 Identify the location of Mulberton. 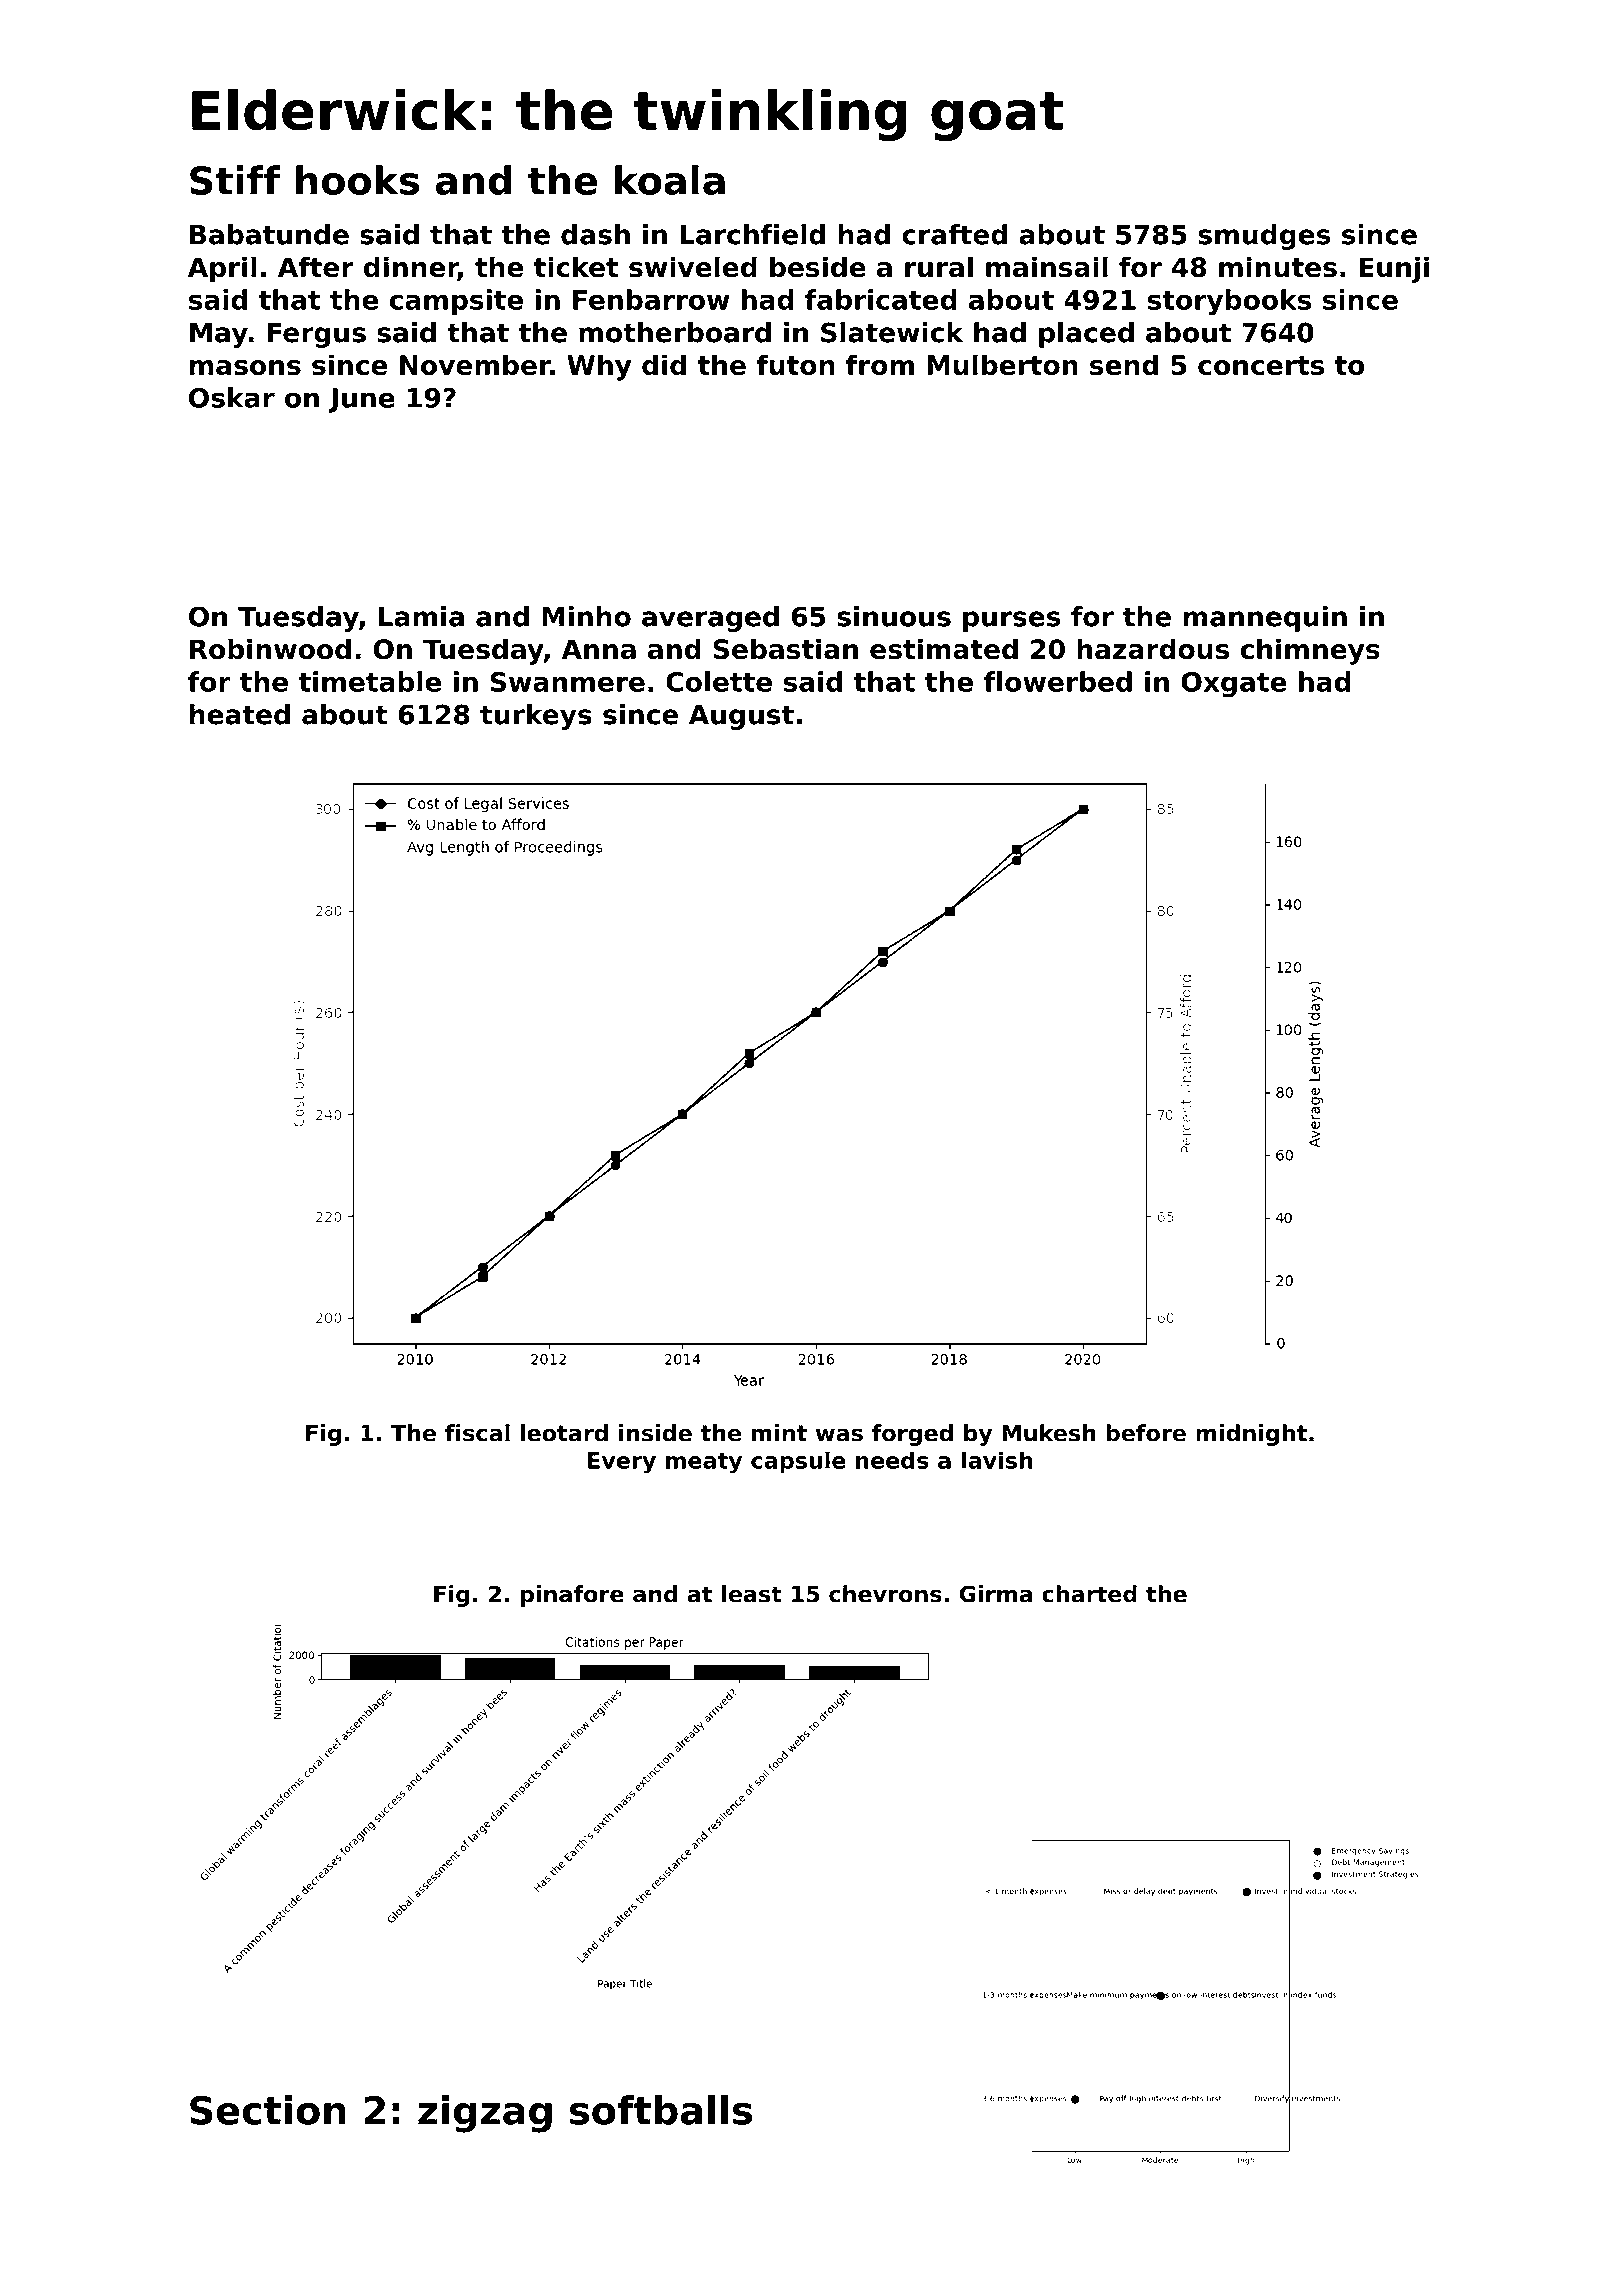
(1002, 364).
